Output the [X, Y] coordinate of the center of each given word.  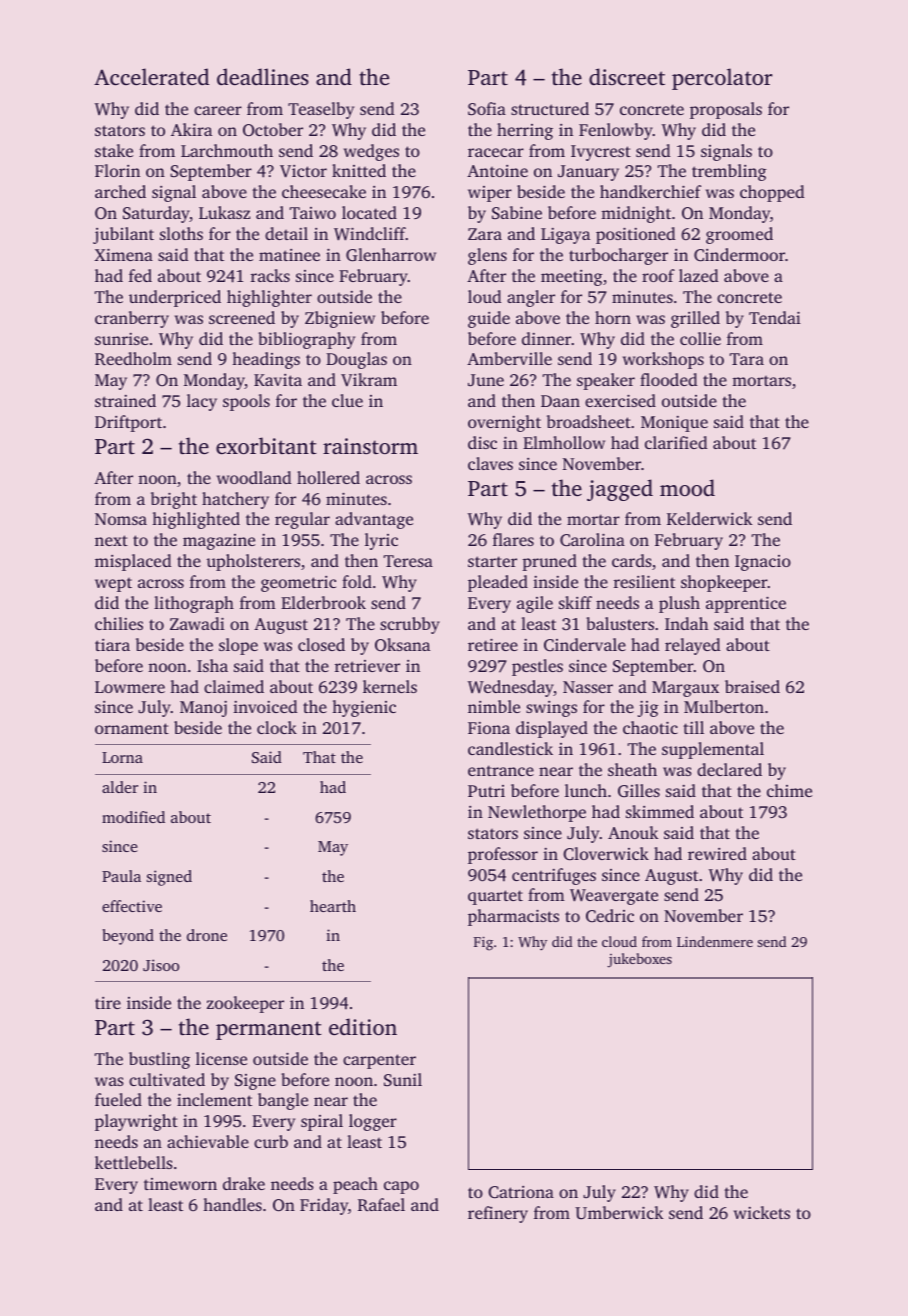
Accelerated [151, 76]
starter [492, 561]
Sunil [403, 1079]
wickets [762, 1212]
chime [789, 790]
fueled [118, 1099]
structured [550, 108]
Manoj [203, 708]
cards [632, 560]
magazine [219, 542]
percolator [722, 79]
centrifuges [554, 876]
